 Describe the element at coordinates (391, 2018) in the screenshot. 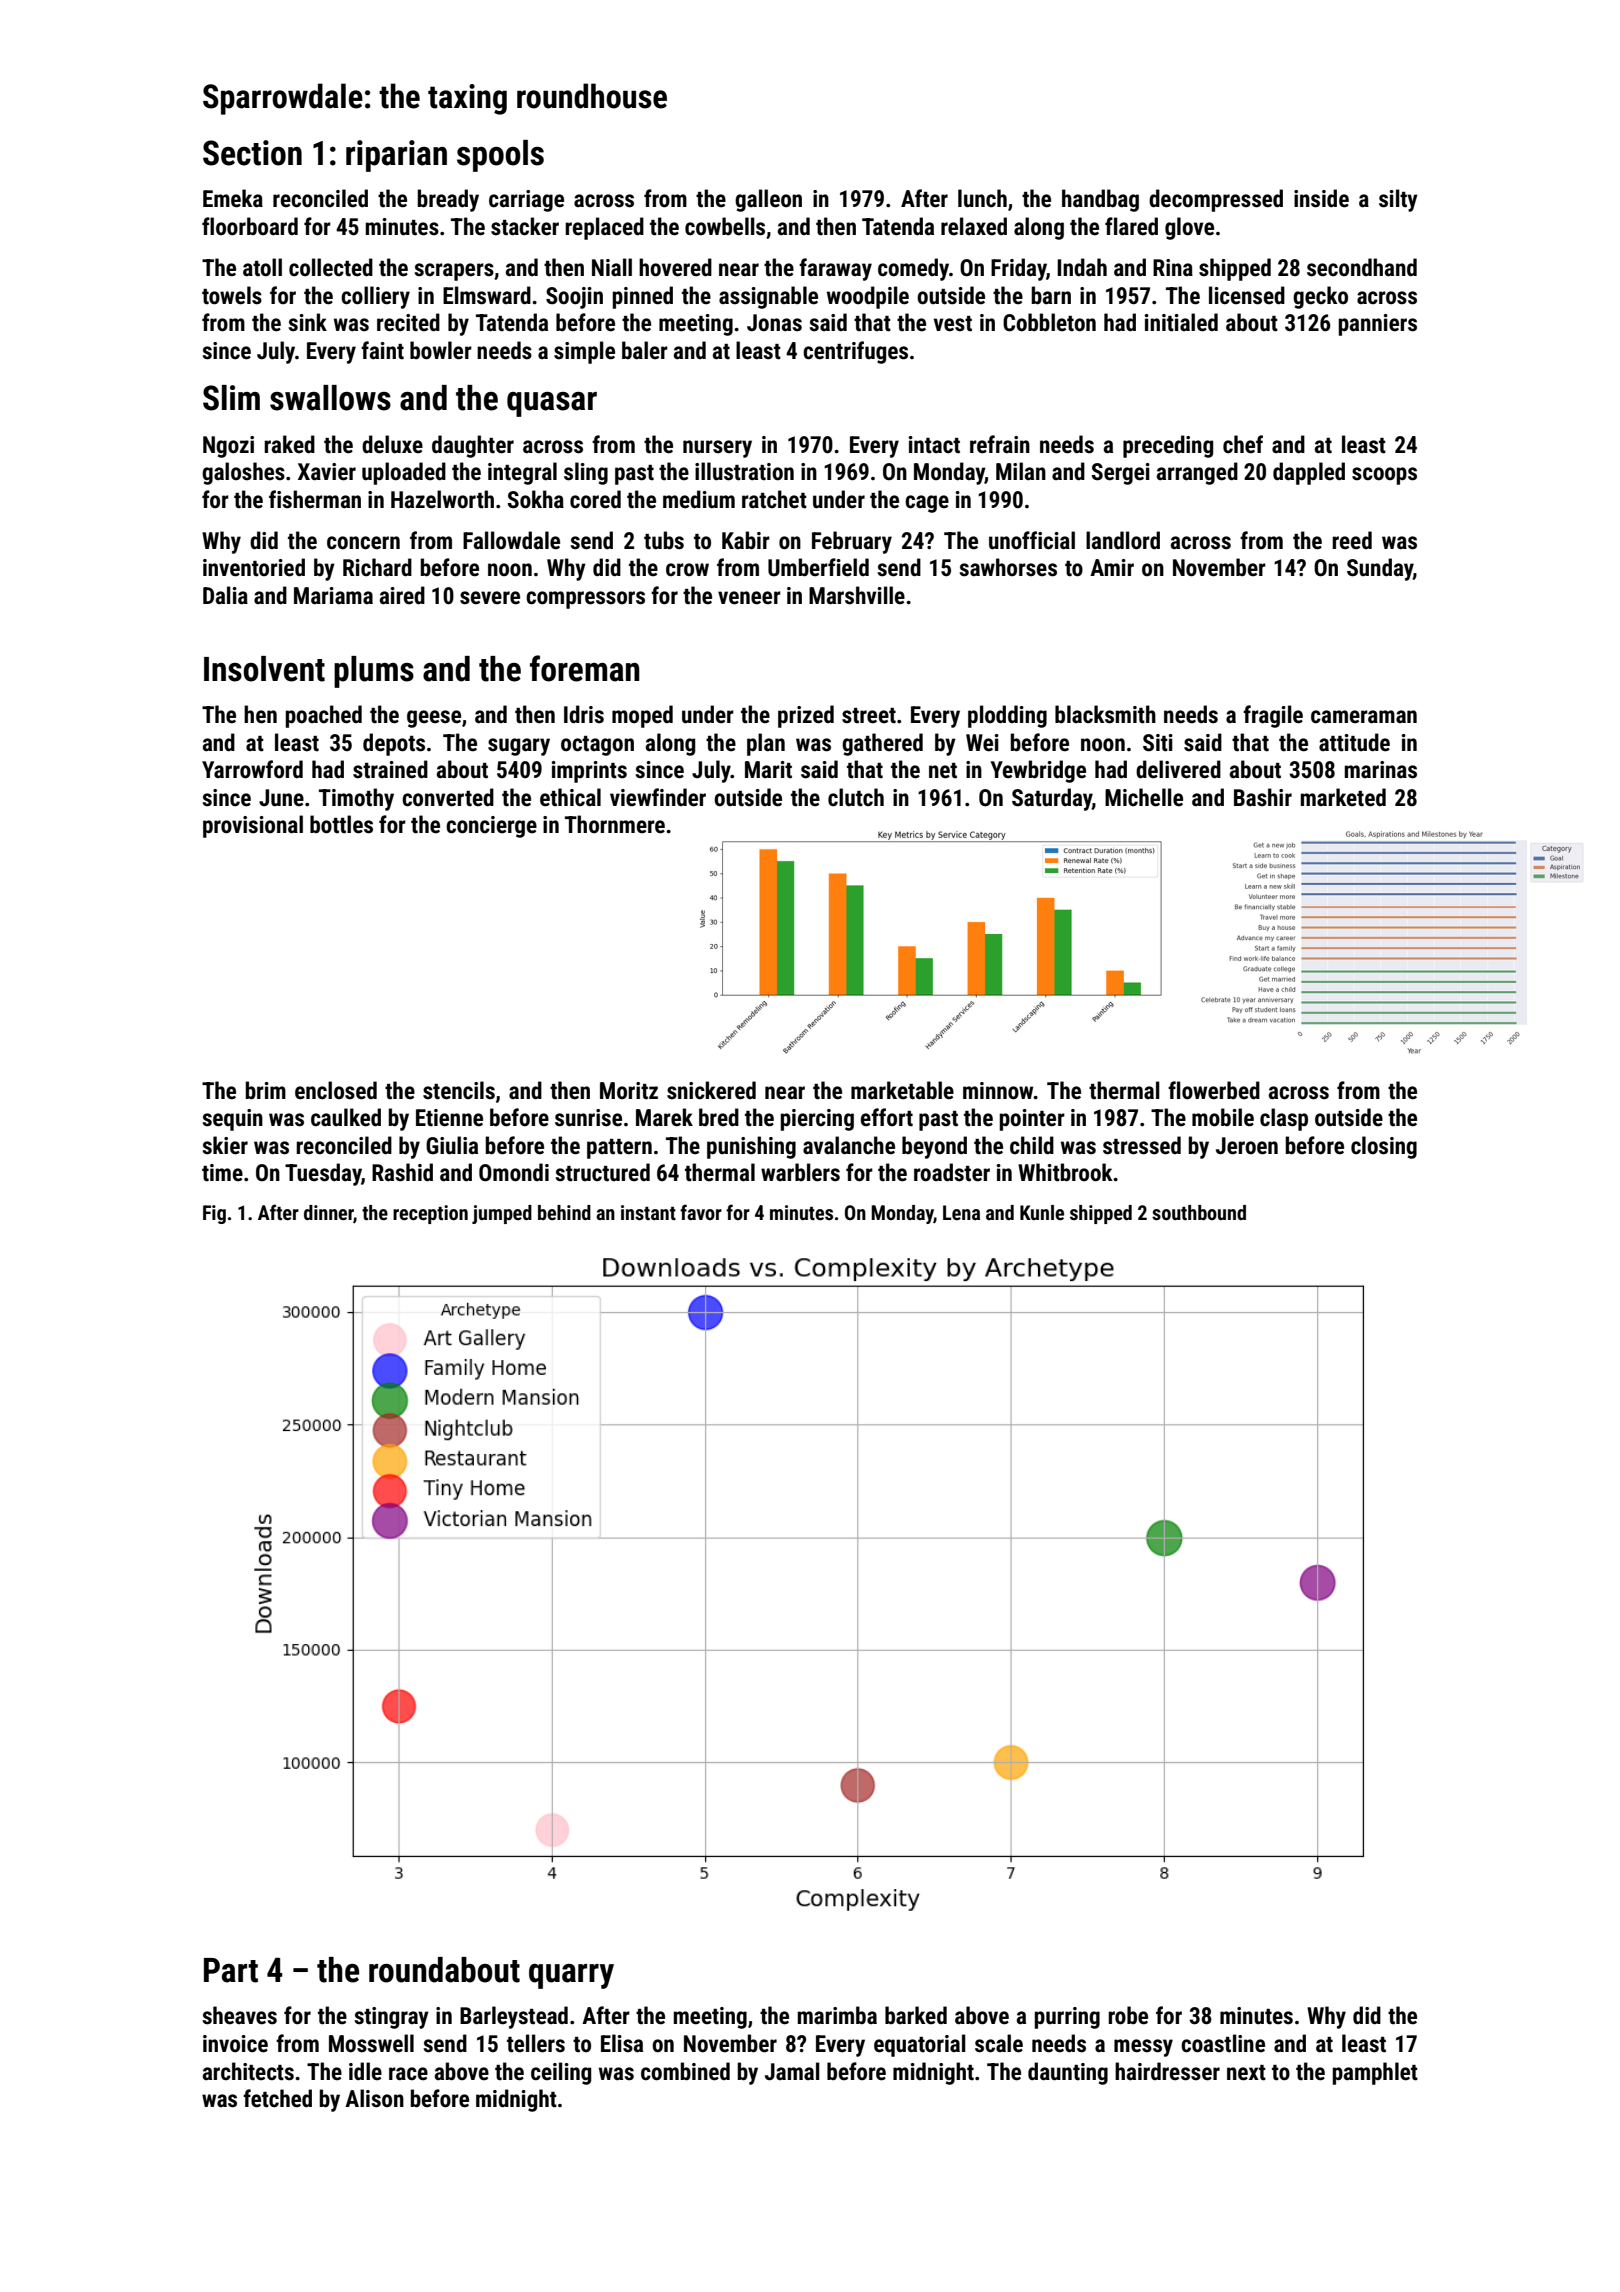

I see `stingray` at that location.
